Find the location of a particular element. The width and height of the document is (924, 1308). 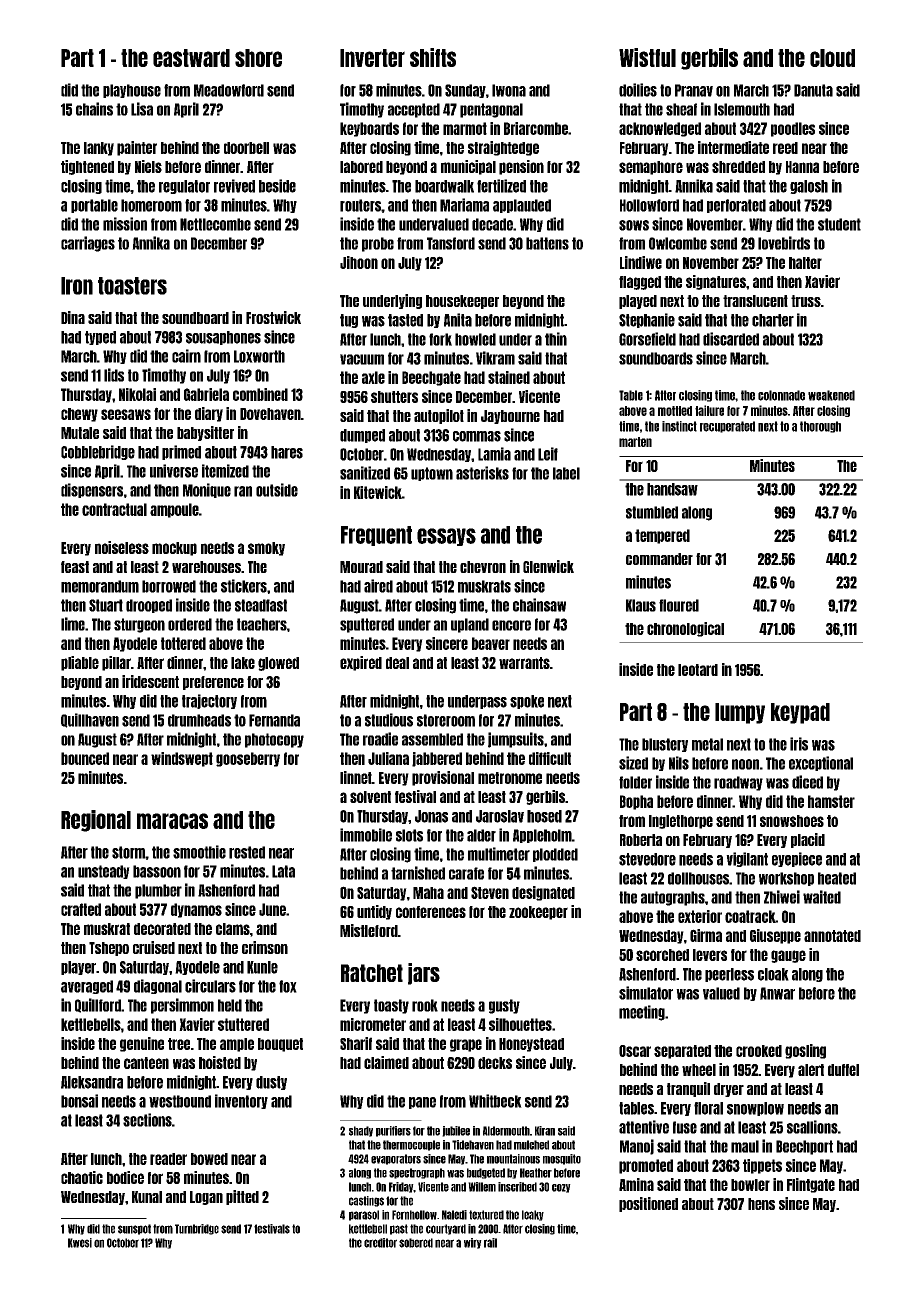

charter is located at coordinates (773, 320).
